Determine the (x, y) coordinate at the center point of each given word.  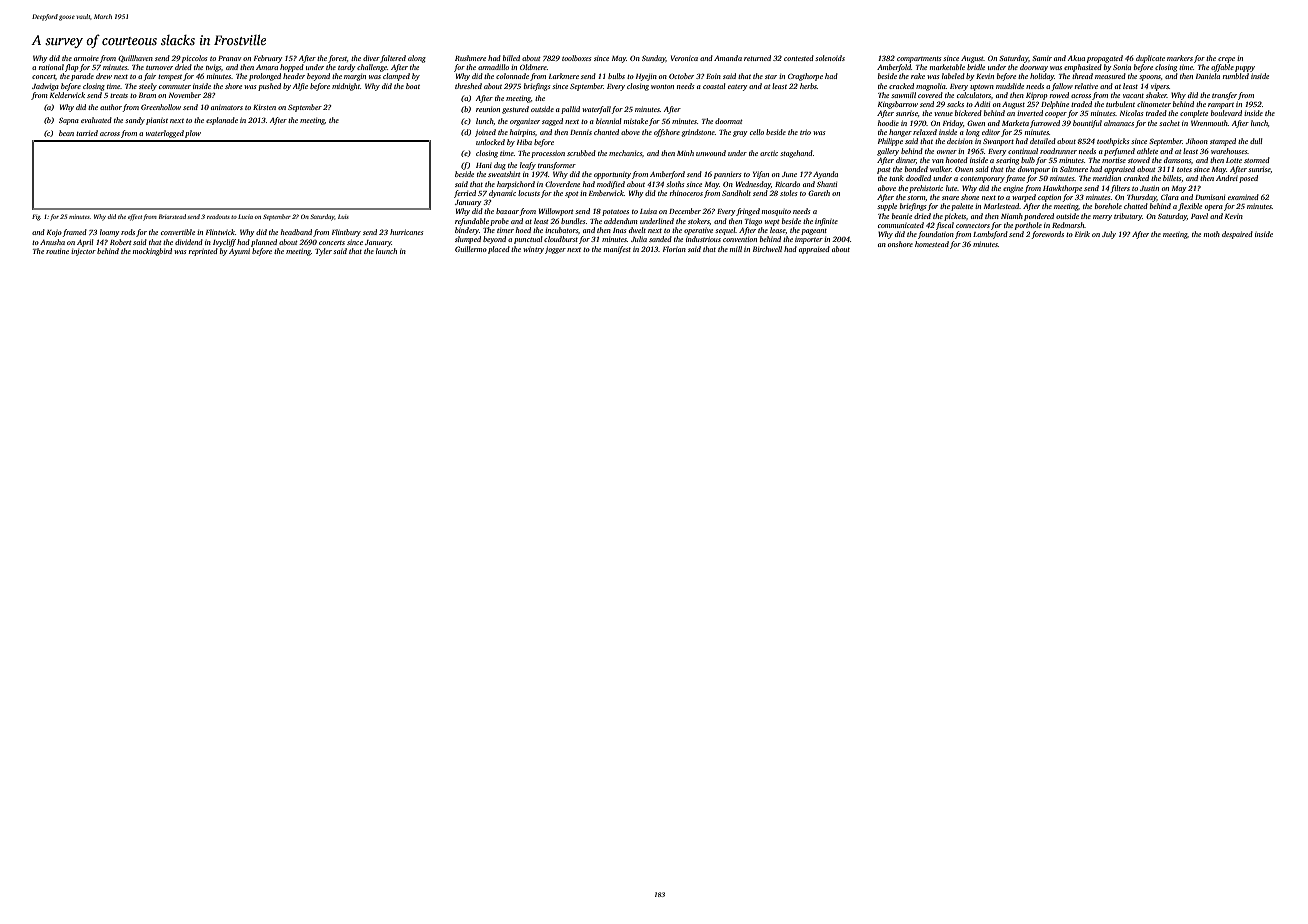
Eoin (713, 76)
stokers (699, 221)
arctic (769, 153)
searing (1007, 162)
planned (264, 243)
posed (1248, 179)
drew (104, 76)
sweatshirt (504, 174)
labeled (953, 76)
